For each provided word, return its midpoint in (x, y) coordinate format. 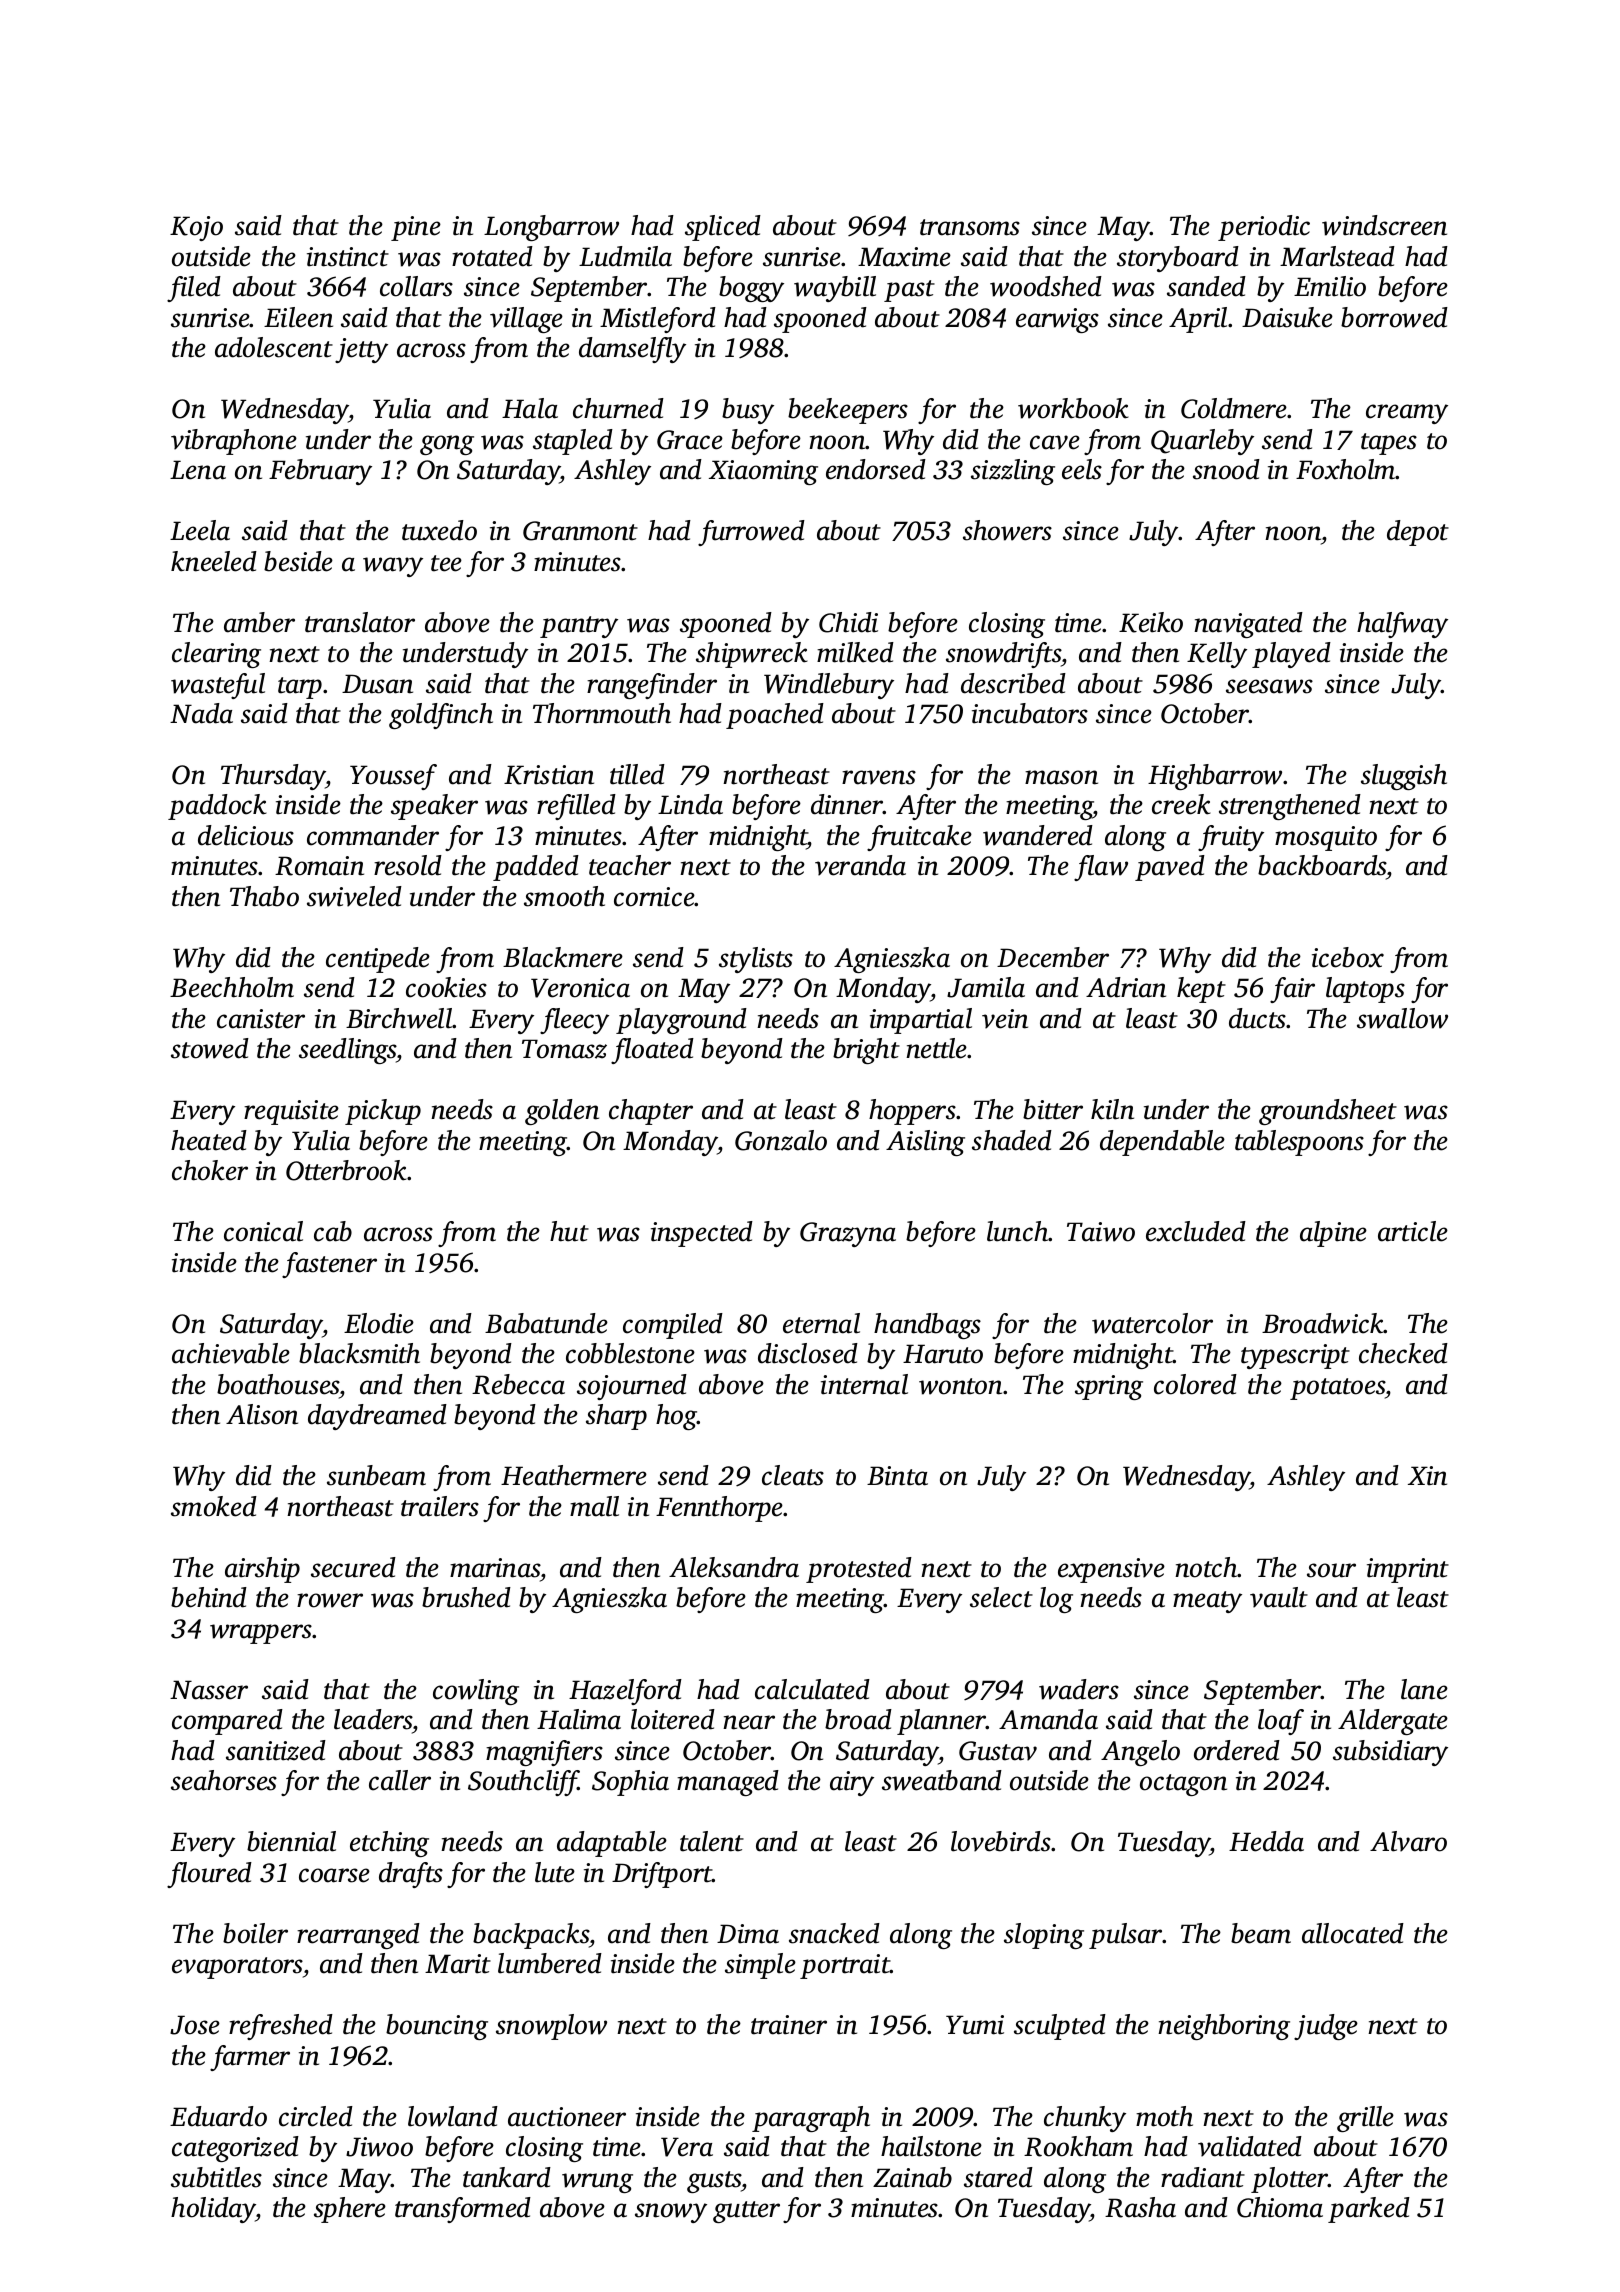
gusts (714, 2182)
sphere (350, 2210)
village (526, 320)
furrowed (751, 533)
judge (1326, 2027)
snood (1226, 469)
